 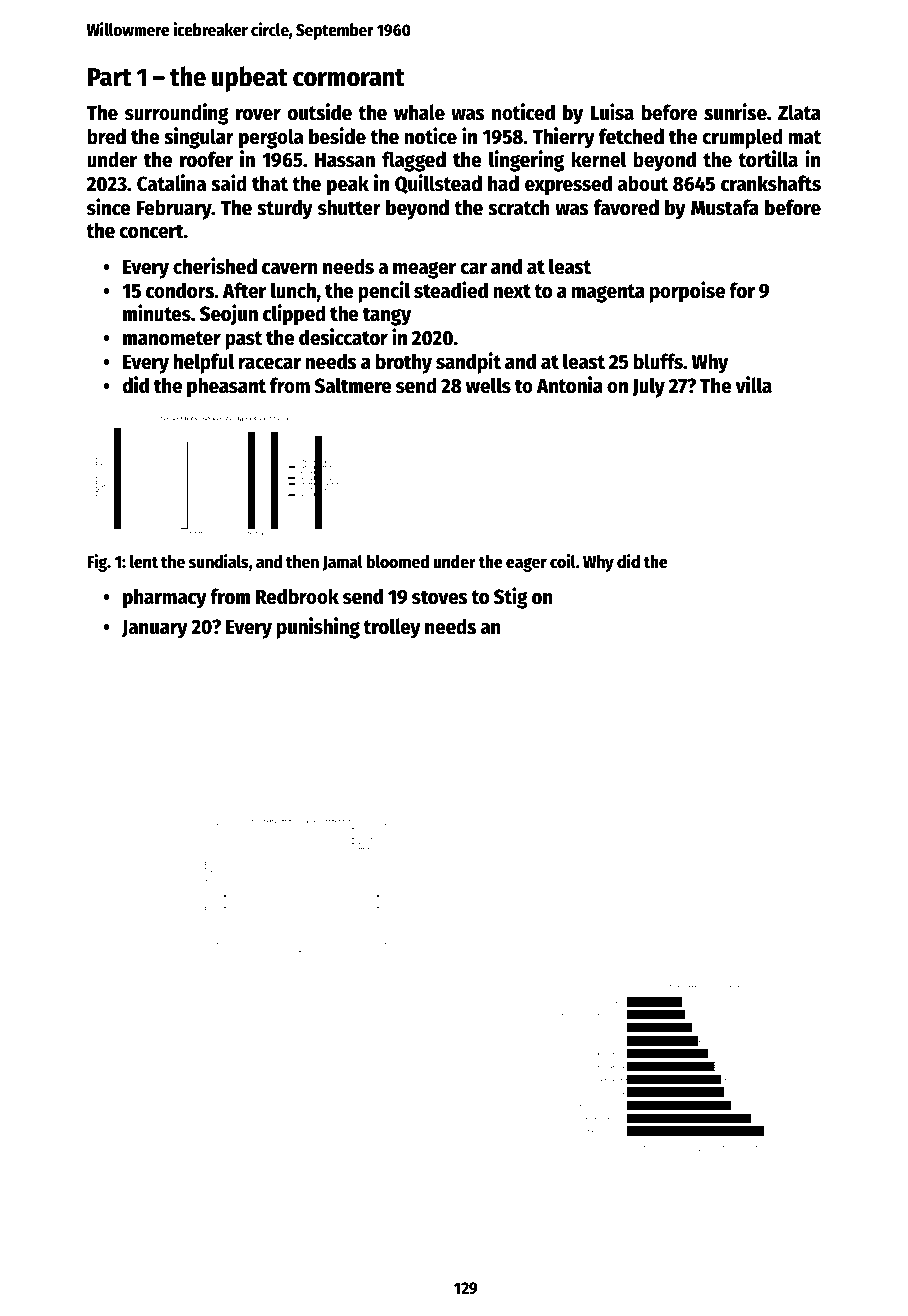 I want to click on Luisa, so click(x=612, y=112).
